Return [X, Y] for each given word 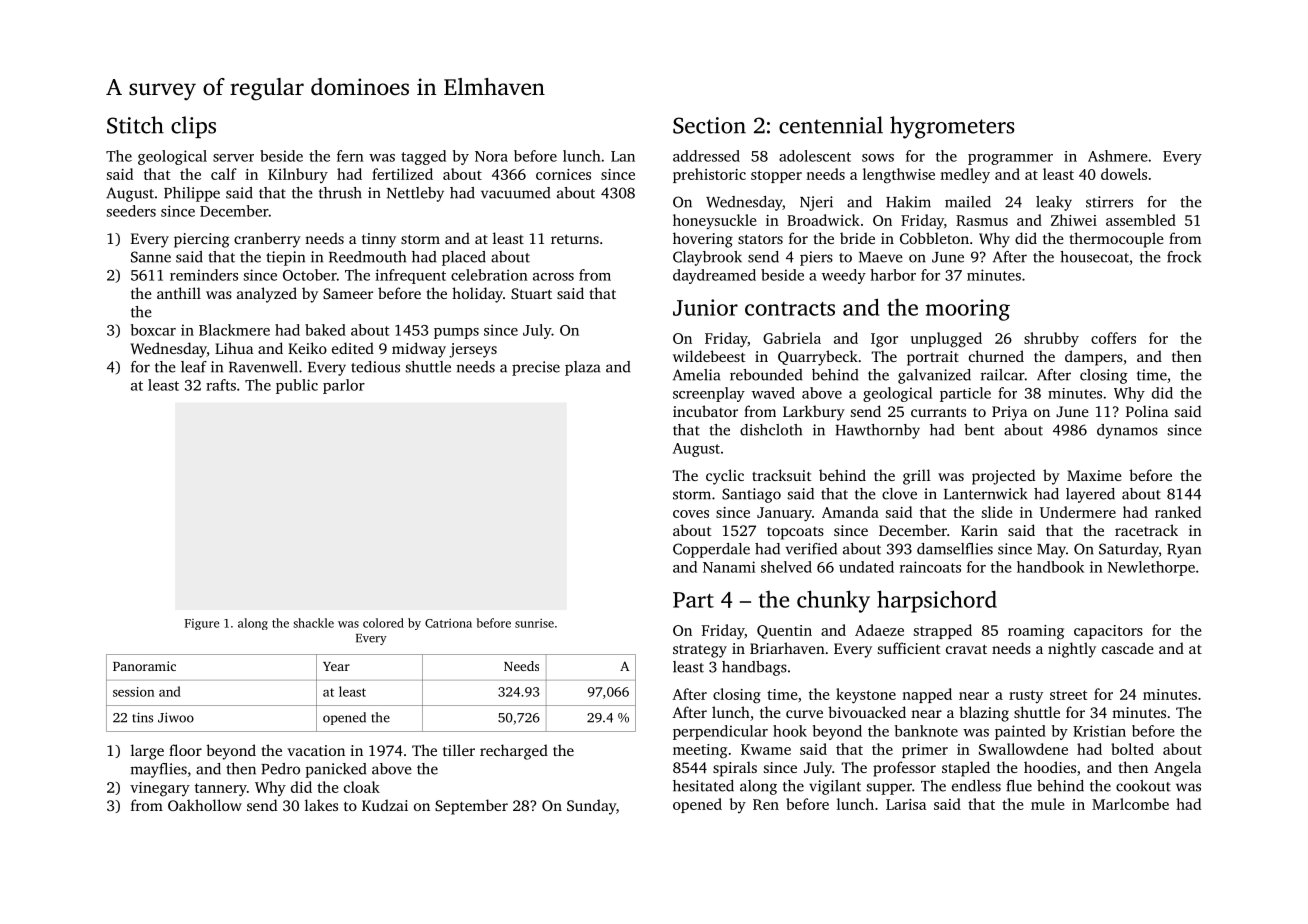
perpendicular [720, 732]
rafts [221, 385]
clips [193, 127]
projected [1003, 477]
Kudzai [385, 805]
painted [1020, 732]
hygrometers [952, 127]
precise [536, 368]
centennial [831, 125]
